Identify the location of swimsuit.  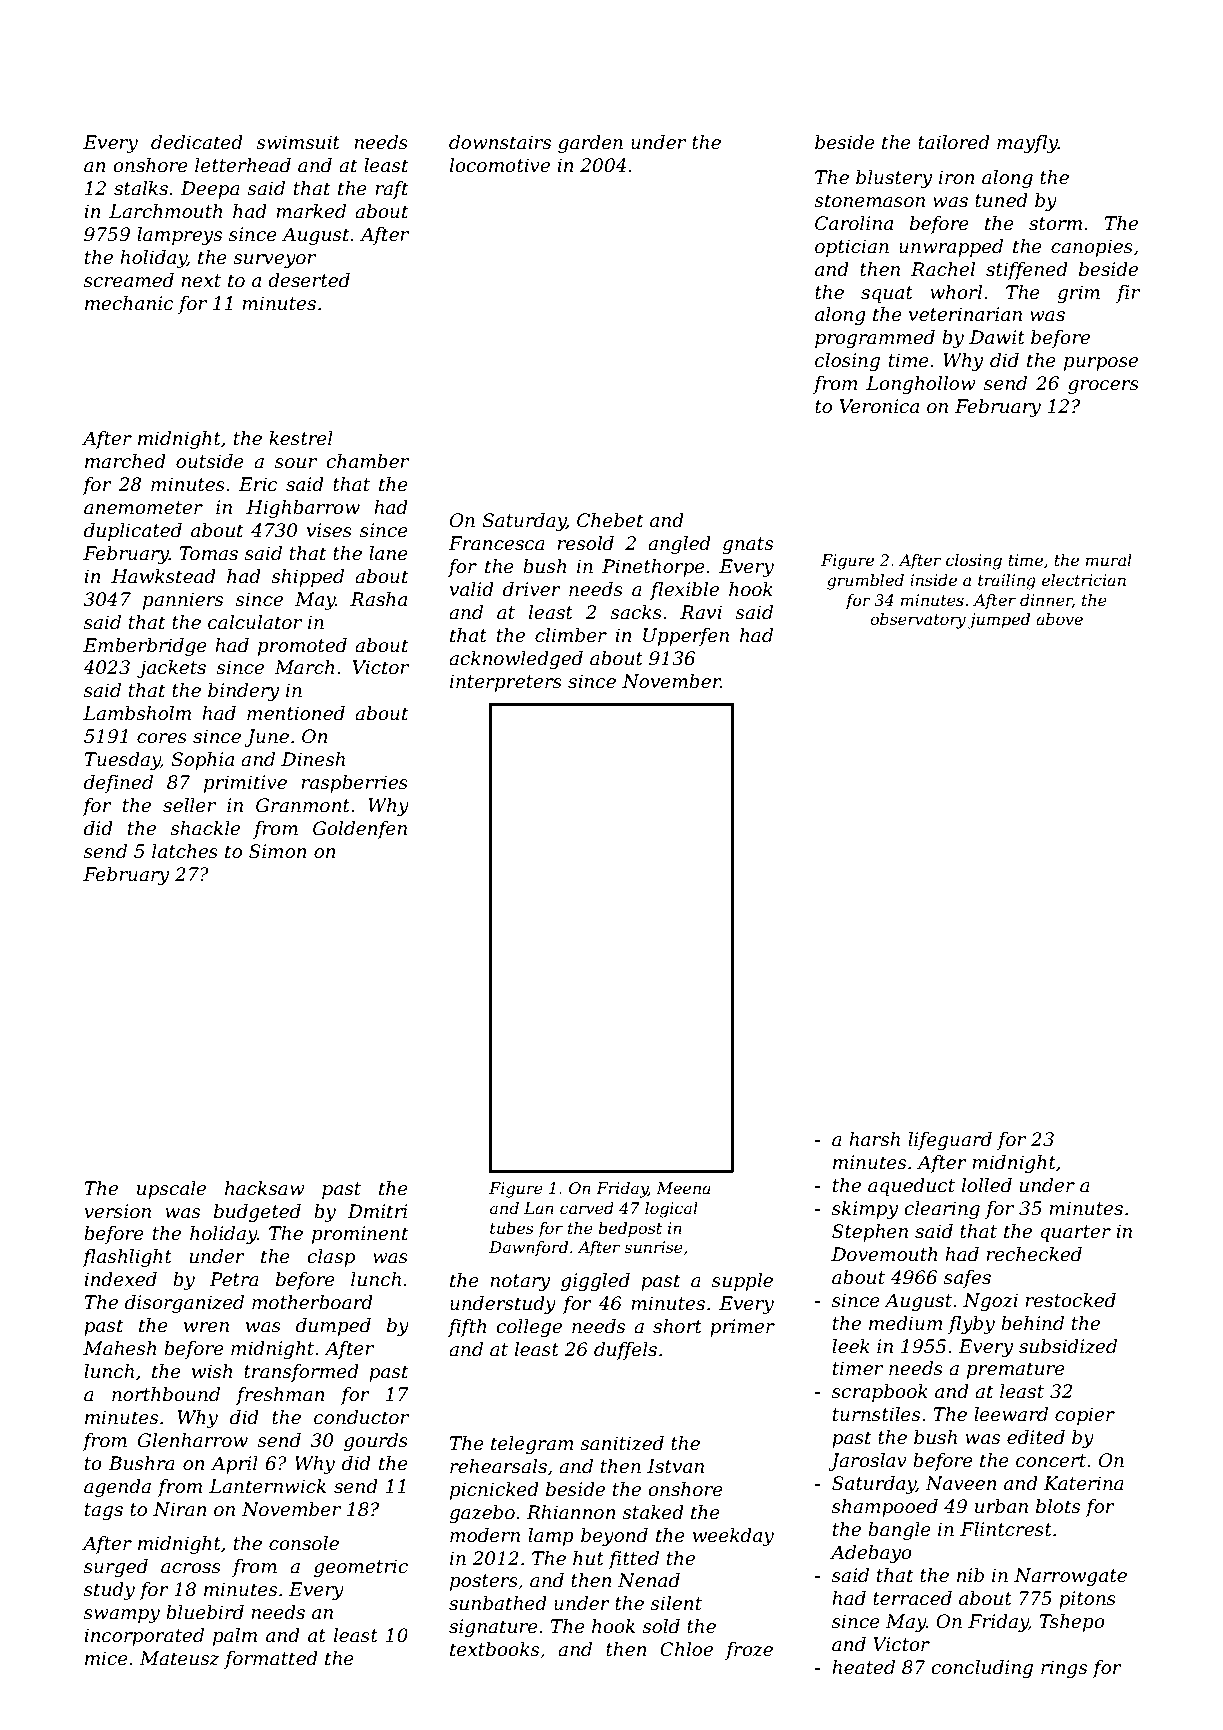
(298, 142).
